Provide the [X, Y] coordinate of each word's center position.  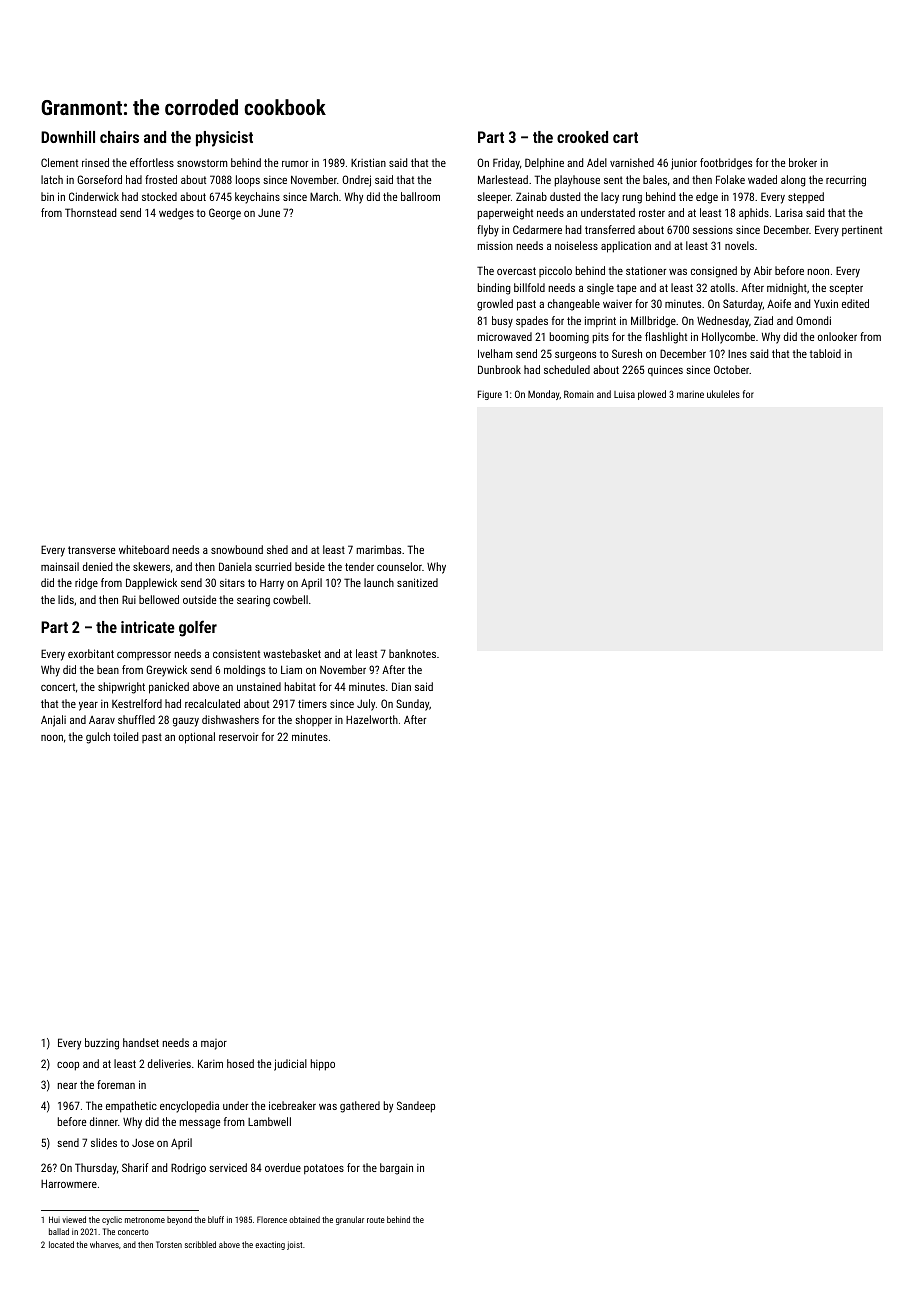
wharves [104, 1244]
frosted [161, 179]
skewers [151, 566]
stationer [646, 270]
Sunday [412, 705]
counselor [399, 566]
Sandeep [416, 1107]
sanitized [417, 582]
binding [494, 289]
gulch [98, 738]
